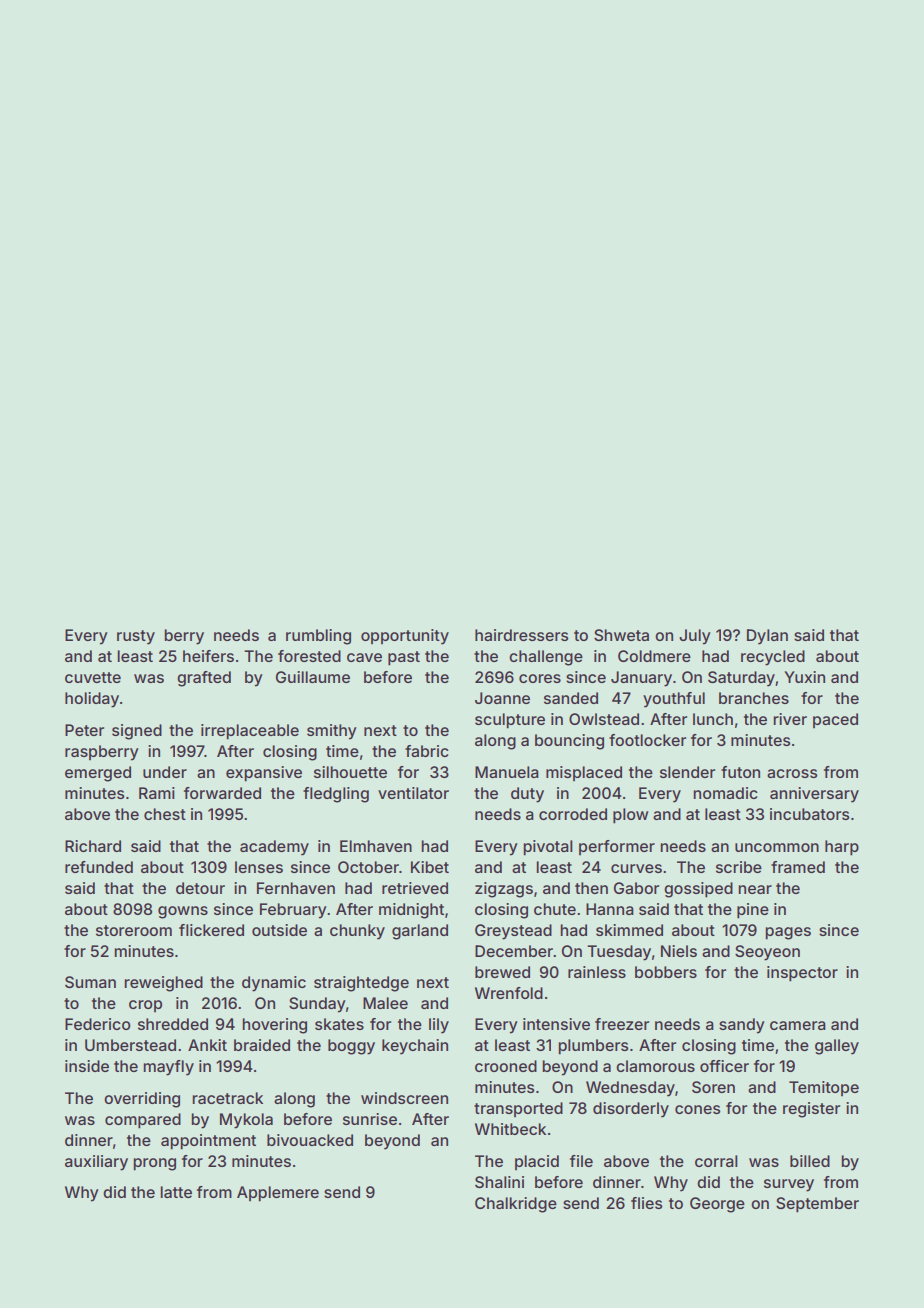  Describe the element at coordinates (439, 1026) in the page. I see `lily` at that location.
